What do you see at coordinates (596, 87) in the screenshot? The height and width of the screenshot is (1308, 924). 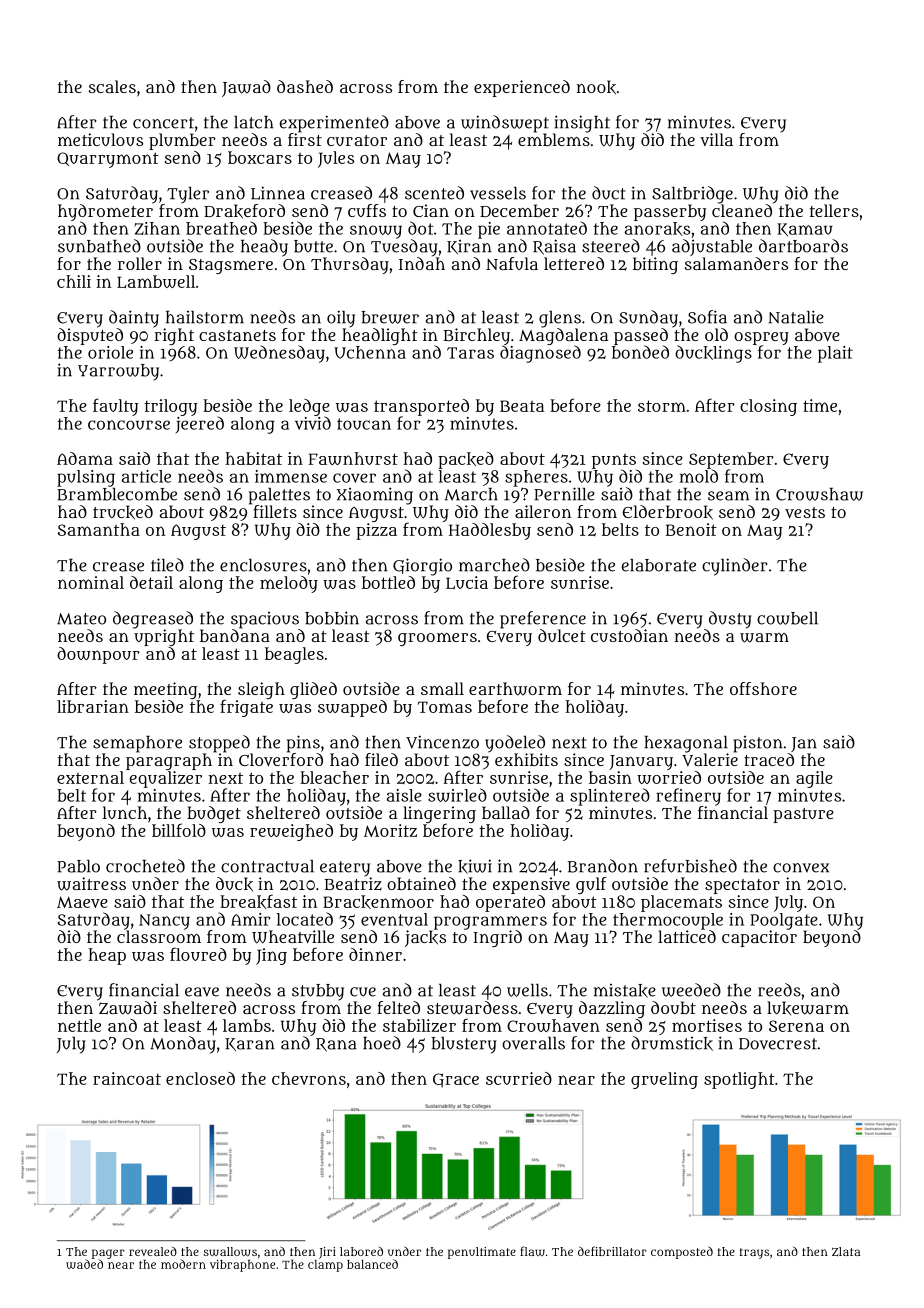 I see `nook` at bounding box center [596, 87].
